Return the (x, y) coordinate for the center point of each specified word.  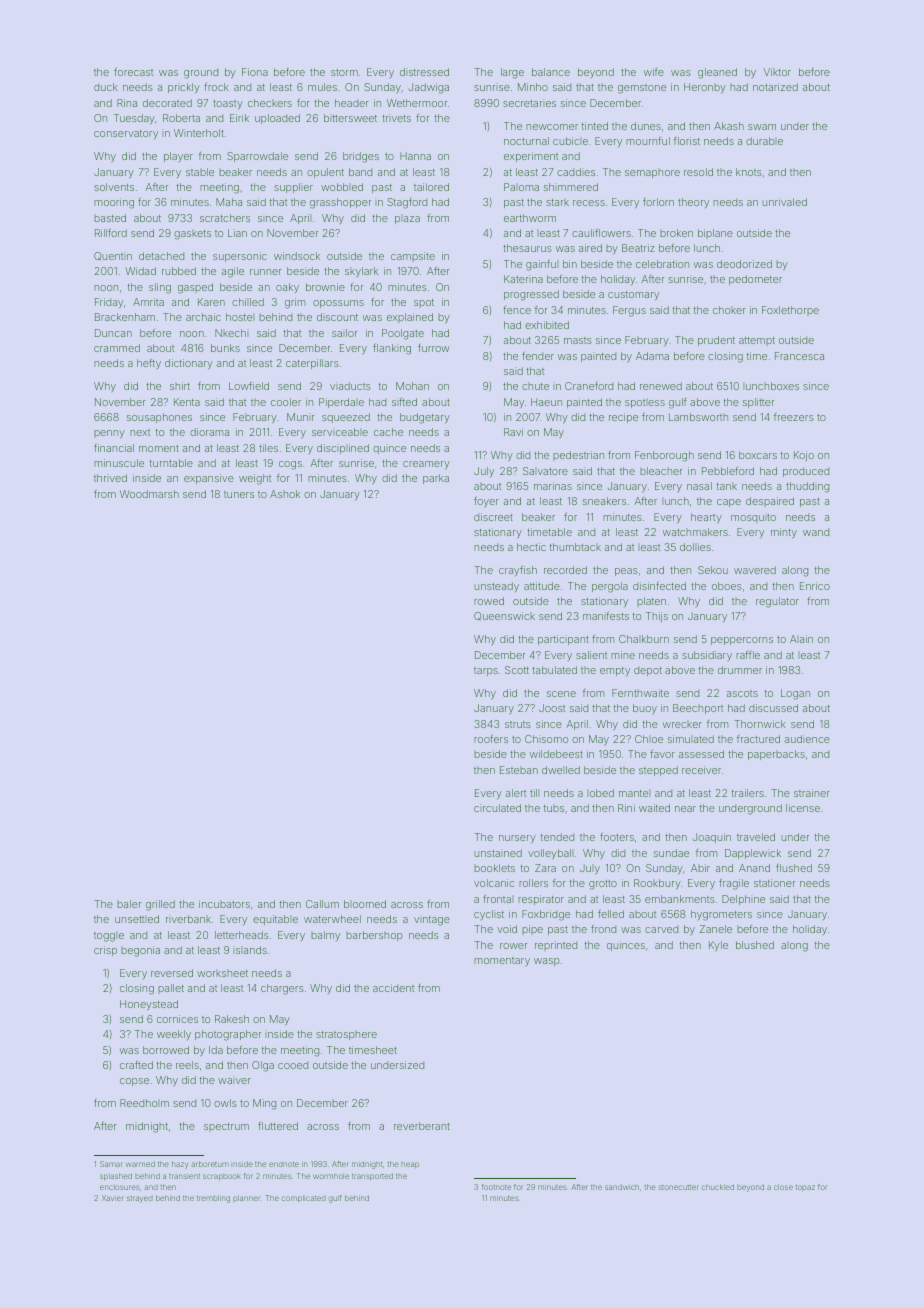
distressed (424, 72)
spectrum (226, 1127)
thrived (110, 478)
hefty (149, 364)
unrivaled (784, 202)
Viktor (777, 72)
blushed (755, 945)
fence (517, 310)
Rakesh (232, 1019)
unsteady (496, 587)
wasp (547, 962)
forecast (133, 72)
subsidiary (707, 656)
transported (372, 1176)
